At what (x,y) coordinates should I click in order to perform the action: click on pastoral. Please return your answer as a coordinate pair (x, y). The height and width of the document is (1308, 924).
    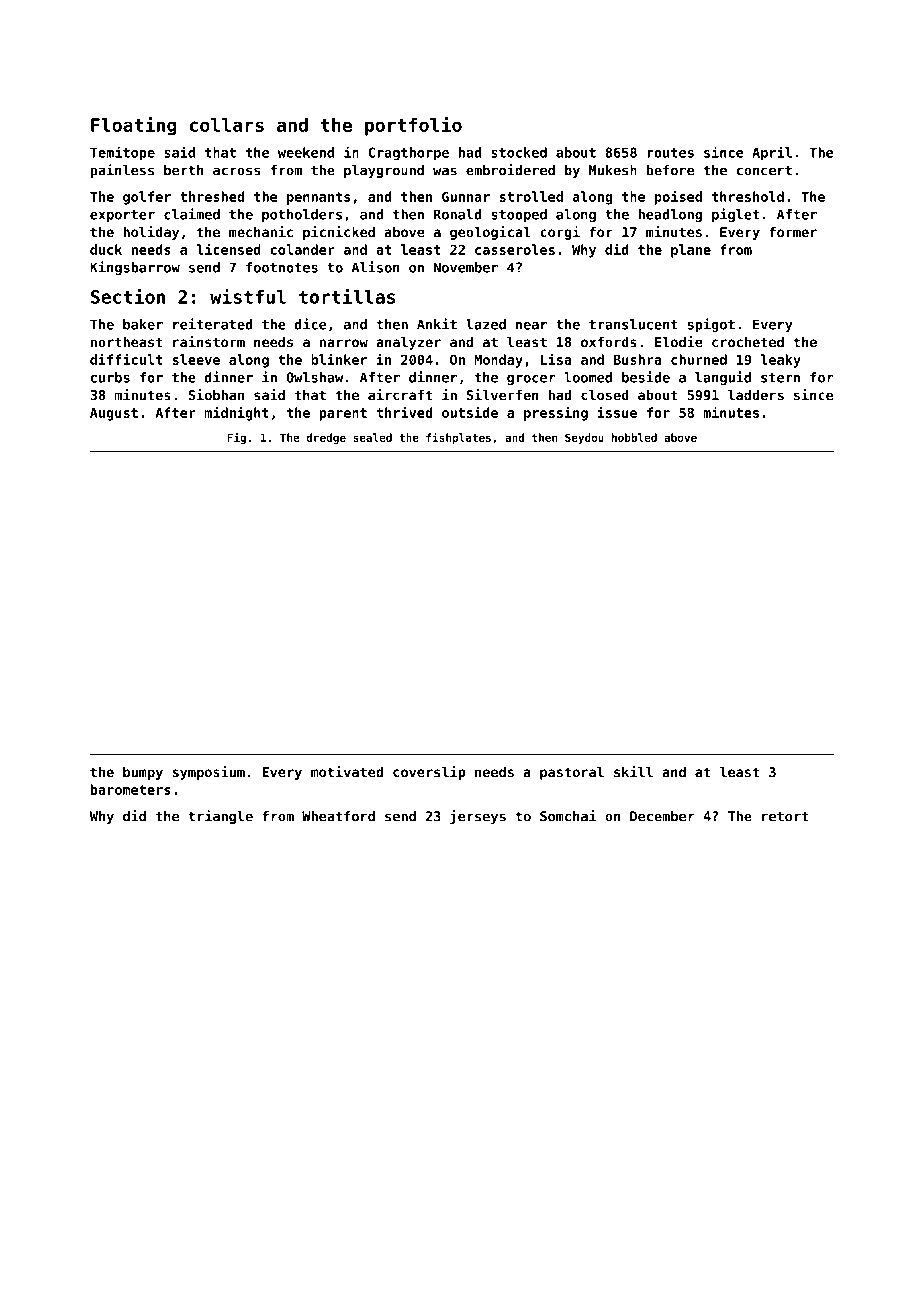
    Looking at the image, I should click on (572, 773).
